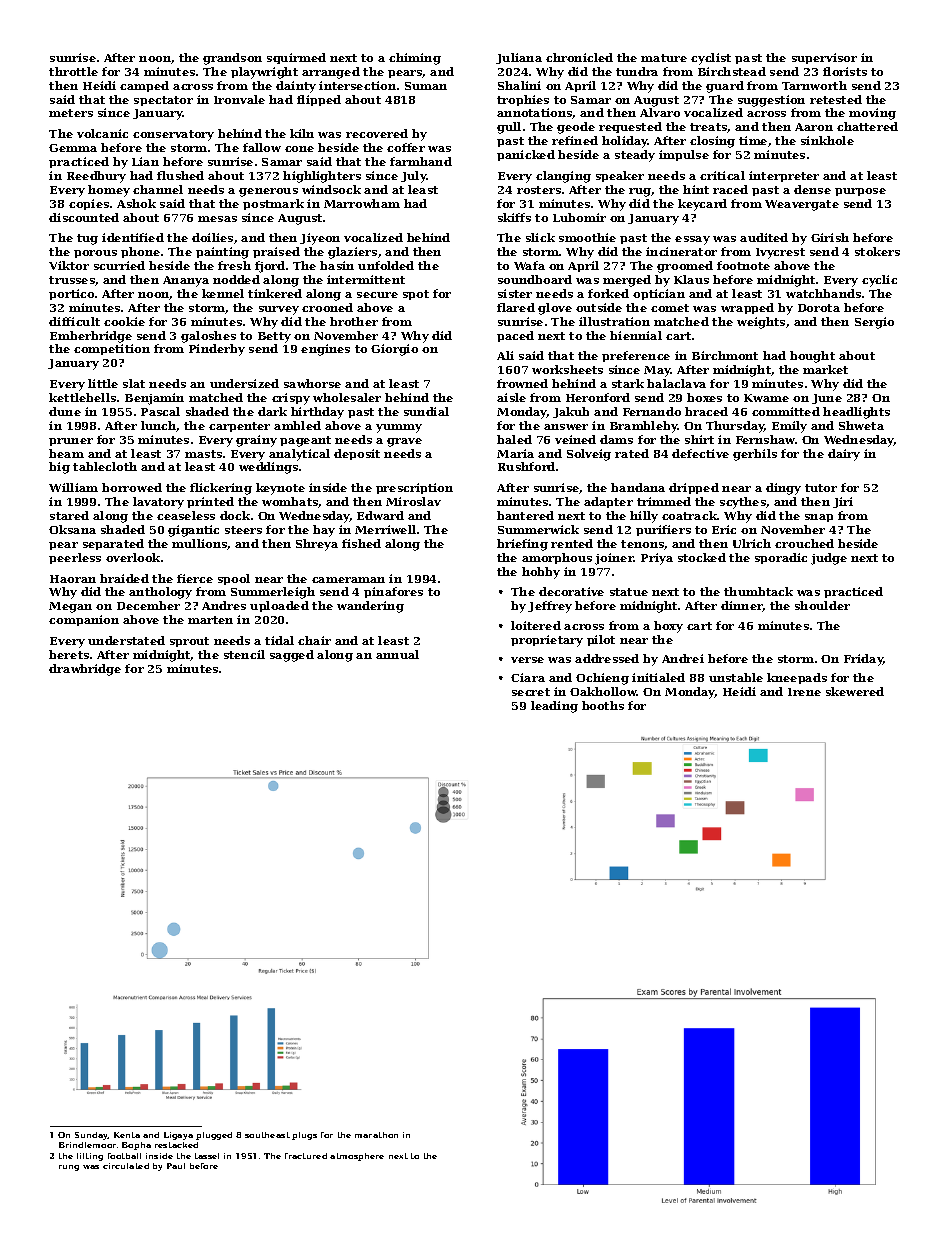 This screenshot has height=1233, width=952. Describe the element at coordinates (102, 133) in the screenshot. I see `volcanic` at that location.
